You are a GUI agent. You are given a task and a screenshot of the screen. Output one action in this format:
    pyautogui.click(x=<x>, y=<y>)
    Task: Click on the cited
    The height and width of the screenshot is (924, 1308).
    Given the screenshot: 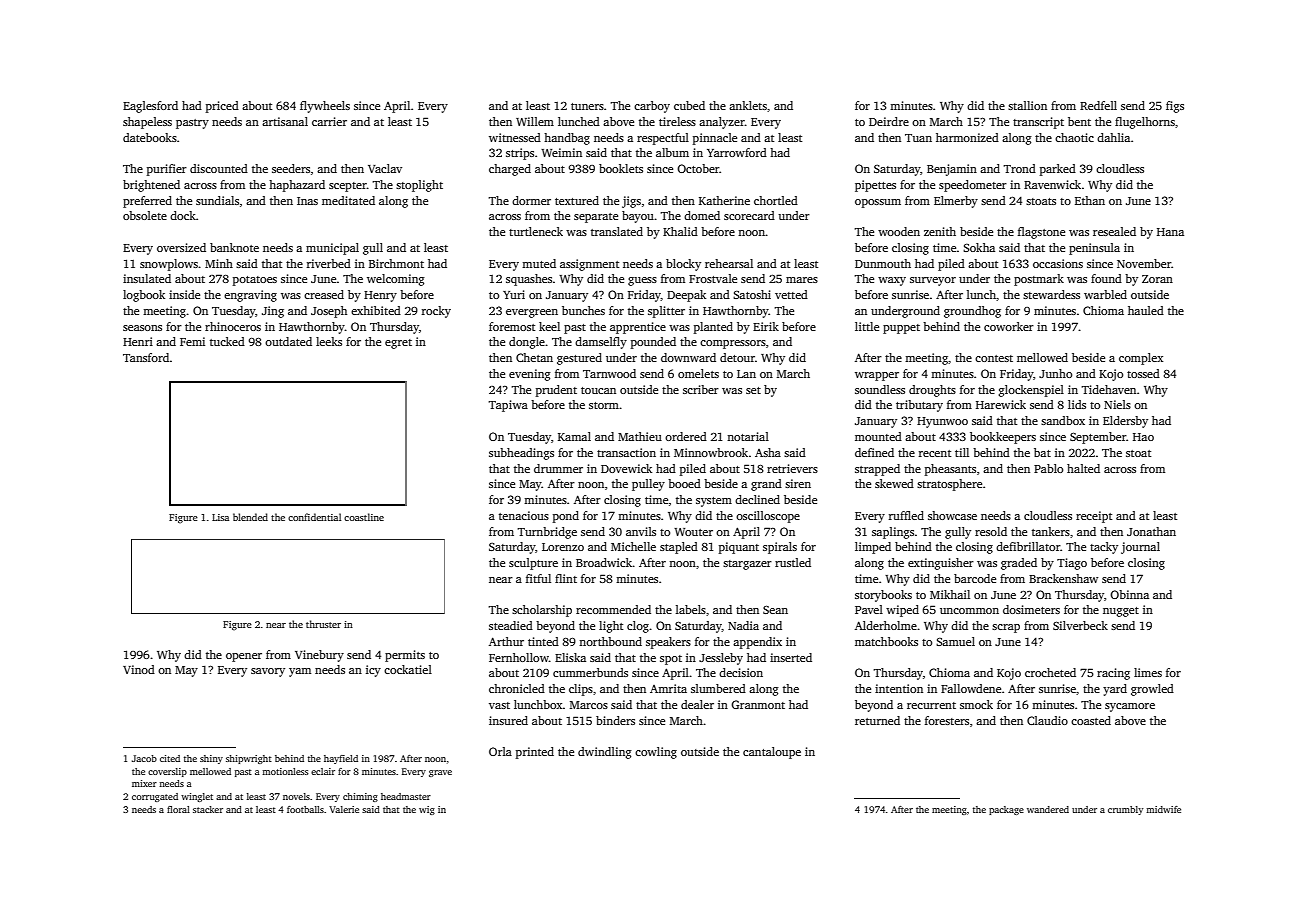 What is the action you would take?
    pyautogui.click(x=170, y=758)
